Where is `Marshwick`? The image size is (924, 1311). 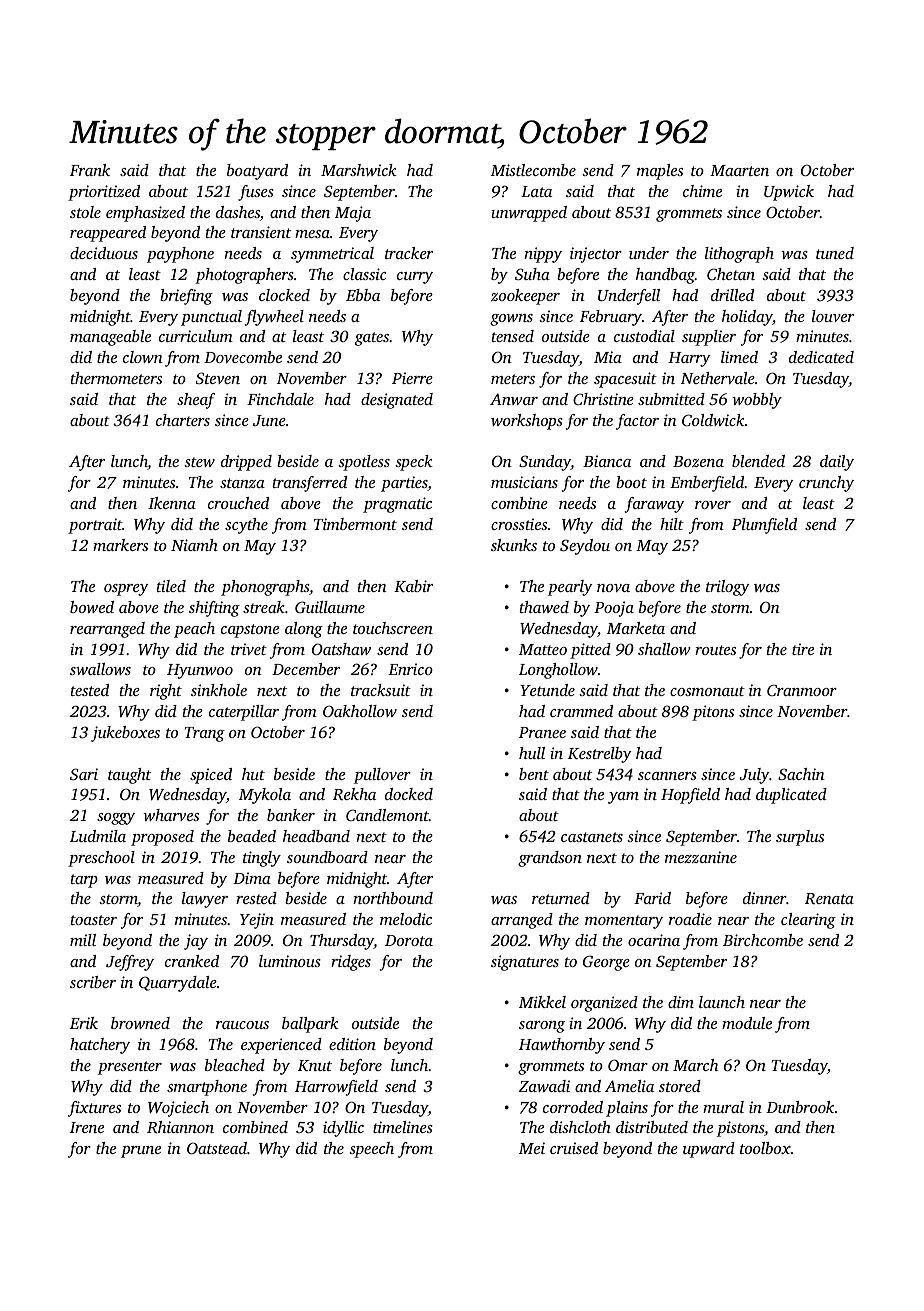
Marshwick is located at coordinates (359, 170).
